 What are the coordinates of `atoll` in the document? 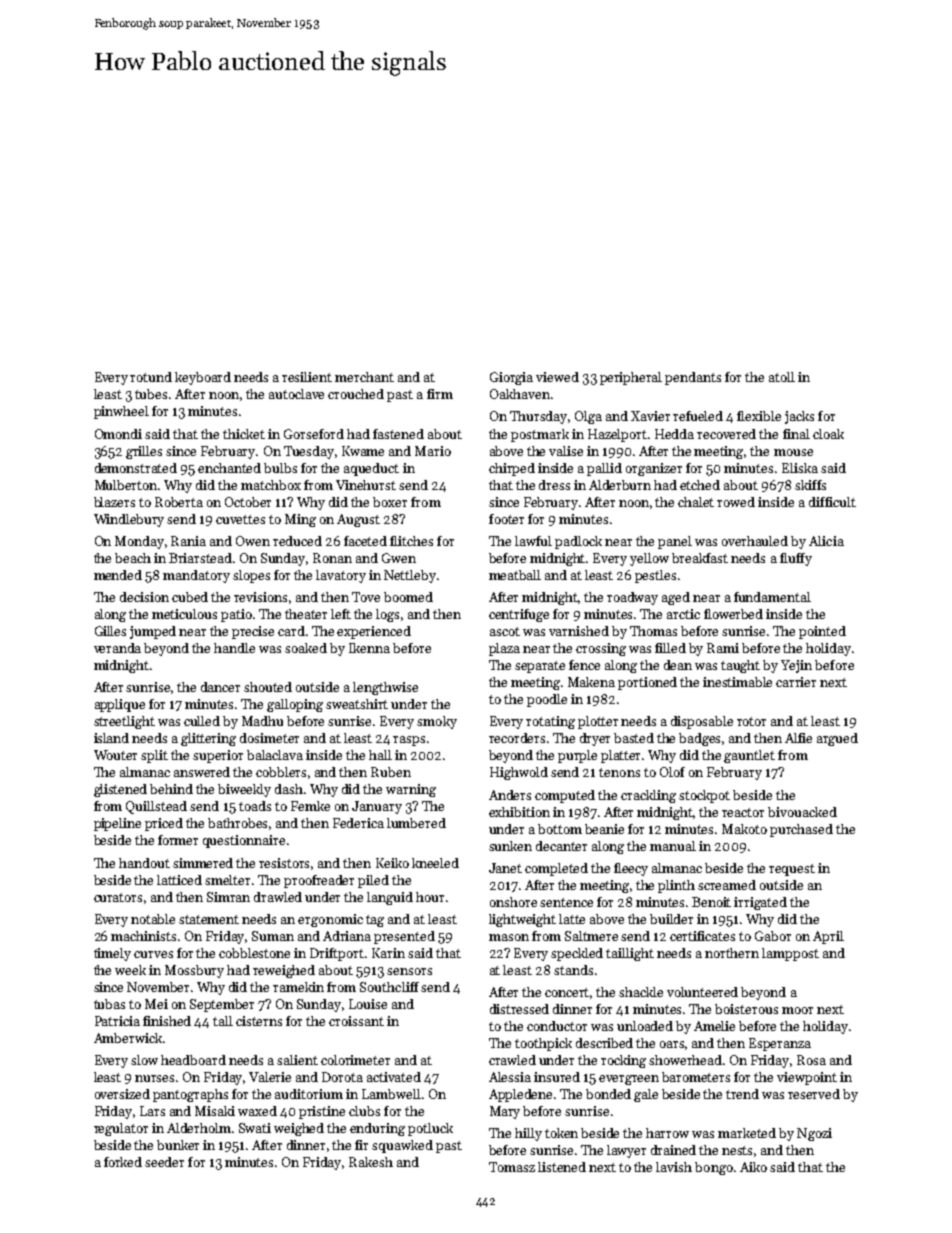 It's located at (782, 377).
